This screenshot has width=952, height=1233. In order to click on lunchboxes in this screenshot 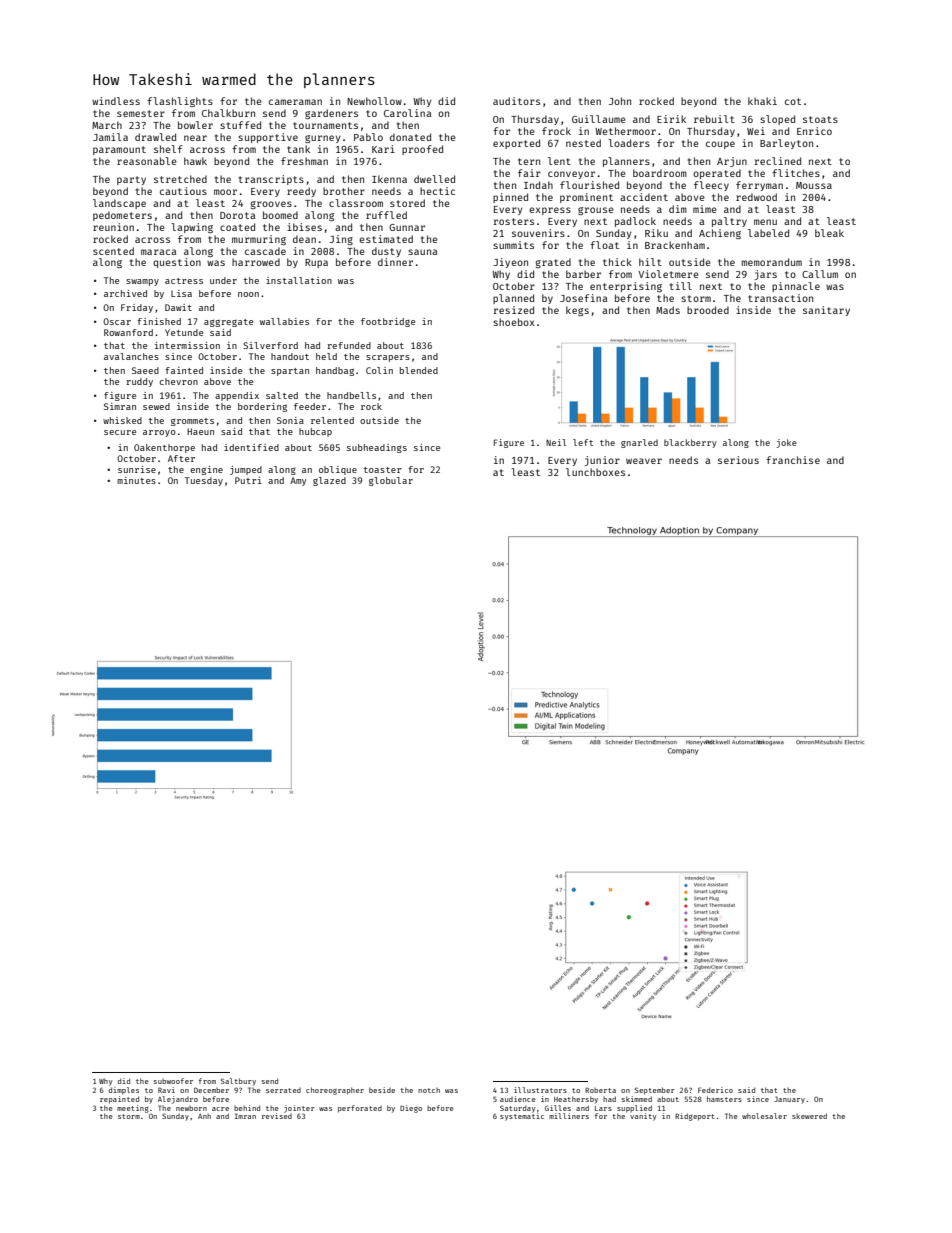, I will do `click(595, 472)`.
